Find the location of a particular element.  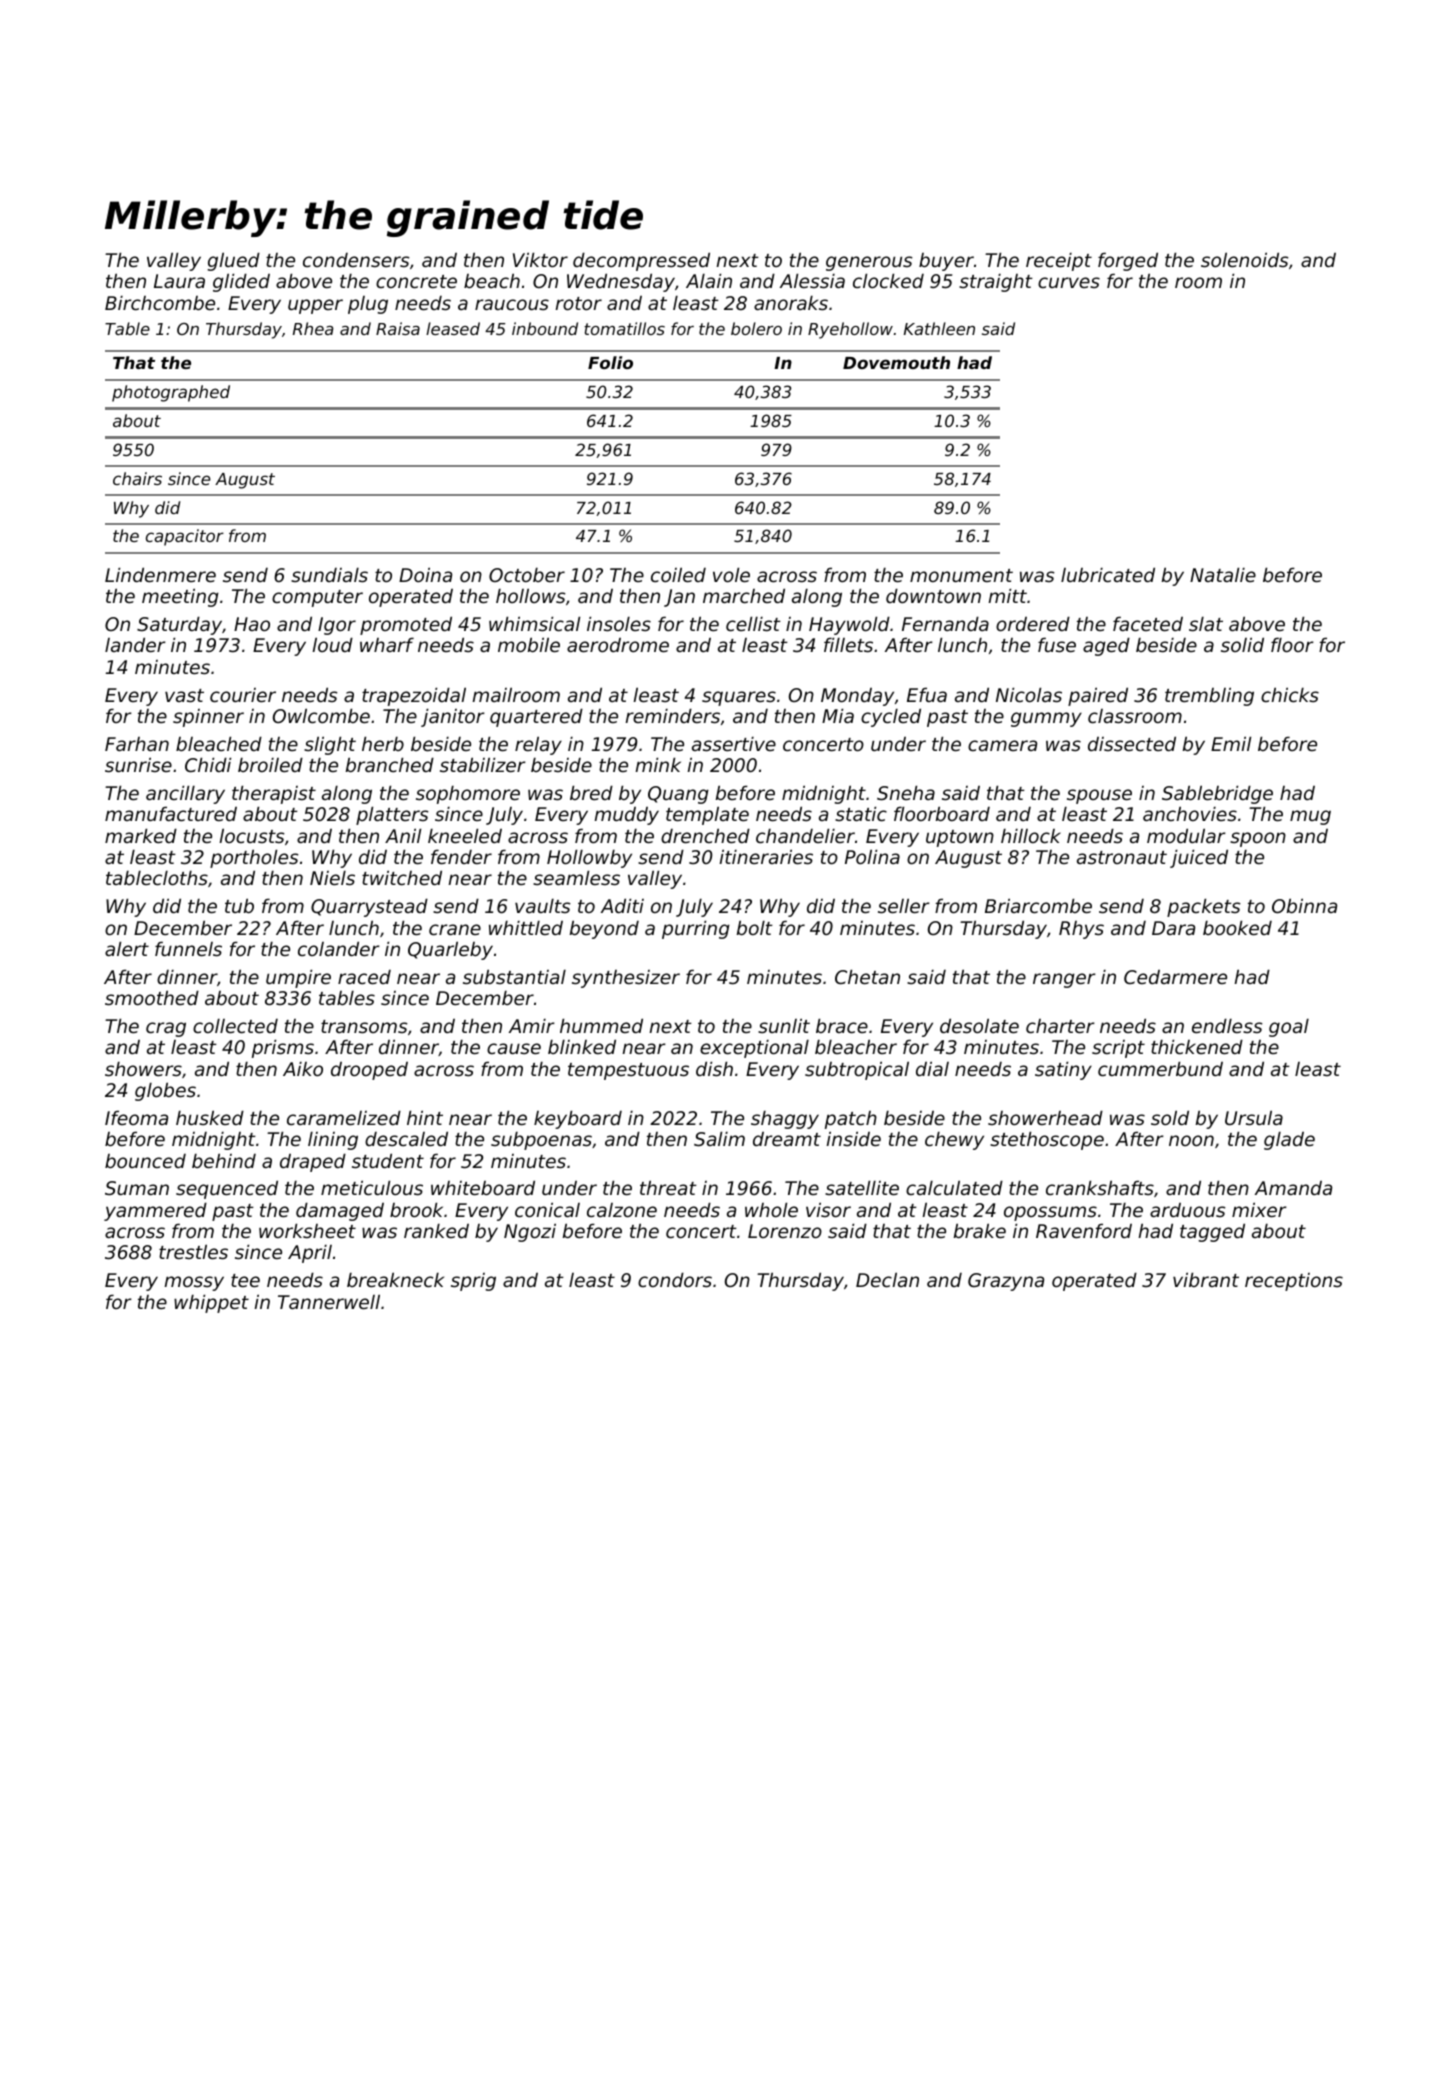

sprig is located at coordinates (473, 1282).
